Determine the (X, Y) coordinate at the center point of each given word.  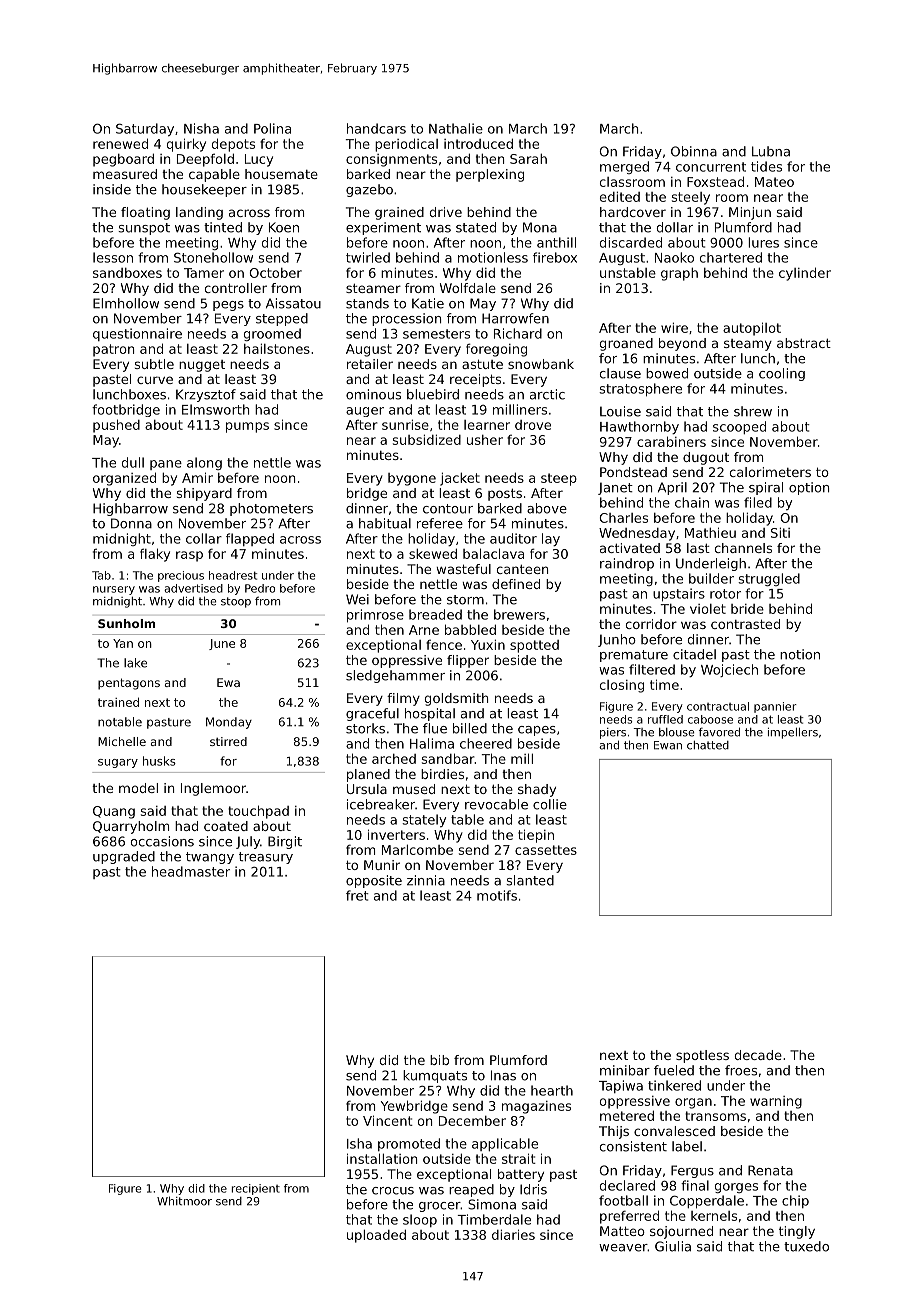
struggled (769, 579)
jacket (460, 479)
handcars (376, 128)
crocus (393, 1191)
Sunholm (126, 623)
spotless (702, 1056)
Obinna (694, 151)
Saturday (145, 129)
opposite (374, 881)
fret (357, 895)
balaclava (493, 553)
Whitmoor (184, 1201)
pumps (247, 427)
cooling (782, 374)
